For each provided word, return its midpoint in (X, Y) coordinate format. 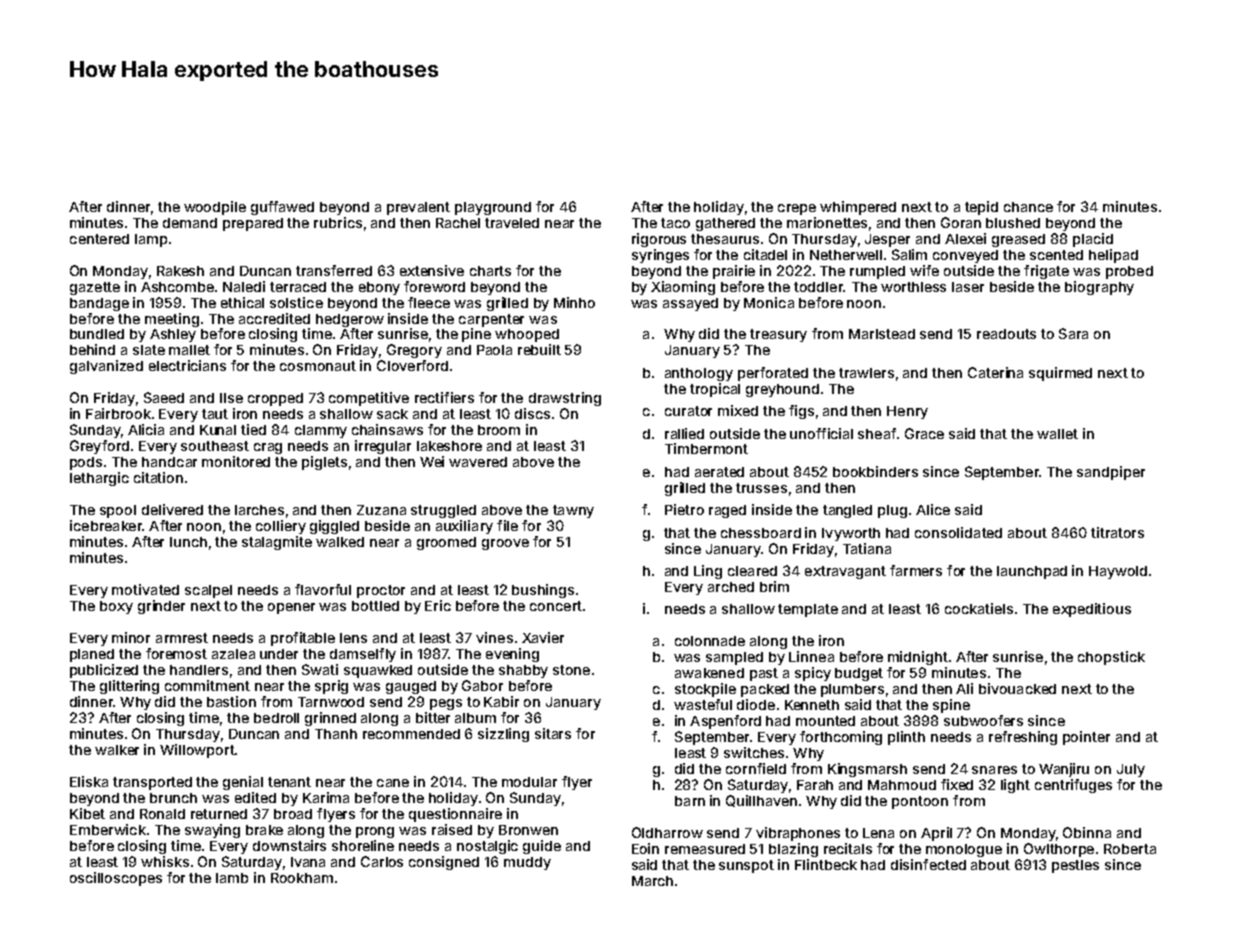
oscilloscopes (116, 879)
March (652, 881)
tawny (573, 511)
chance (1028, 207)
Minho (574, 302)
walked (340, 542)
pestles (1075, 866)
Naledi (244, 286)
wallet (1057, 434)
